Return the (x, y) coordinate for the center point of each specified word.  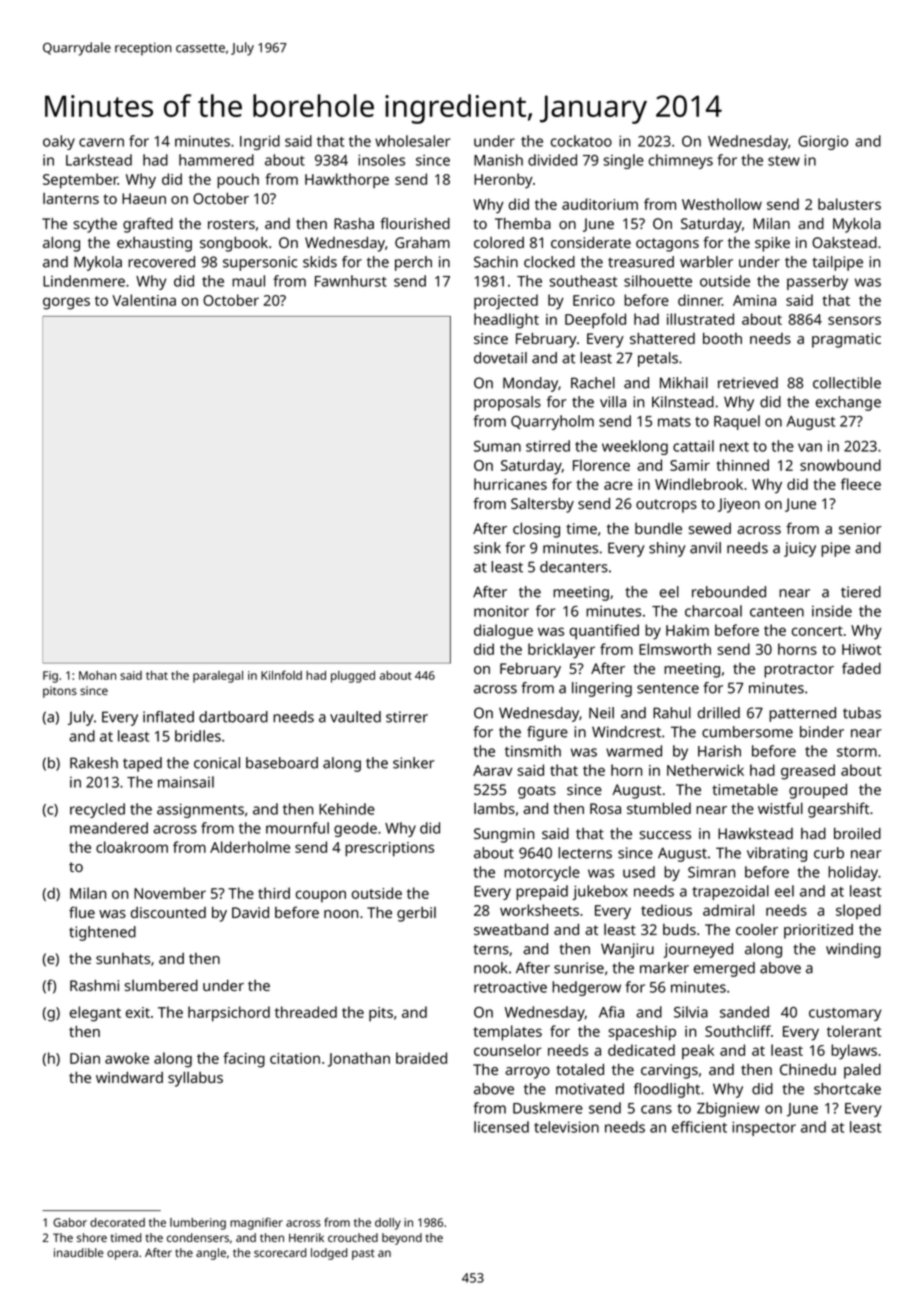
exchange (848, 403)
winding (853, 950)
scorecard (280, 1252)
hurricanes (510, 484)
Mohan (97, 675)
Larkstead (99, 160)
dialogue (503, 632)
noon (341, 914)
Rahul (672, 713)
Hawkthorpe (347, 181)
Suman (497, 446)
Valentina (144, 300)
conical (217, 763)
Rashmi (94, 985)
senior (860, 528)
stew (784, 161)
